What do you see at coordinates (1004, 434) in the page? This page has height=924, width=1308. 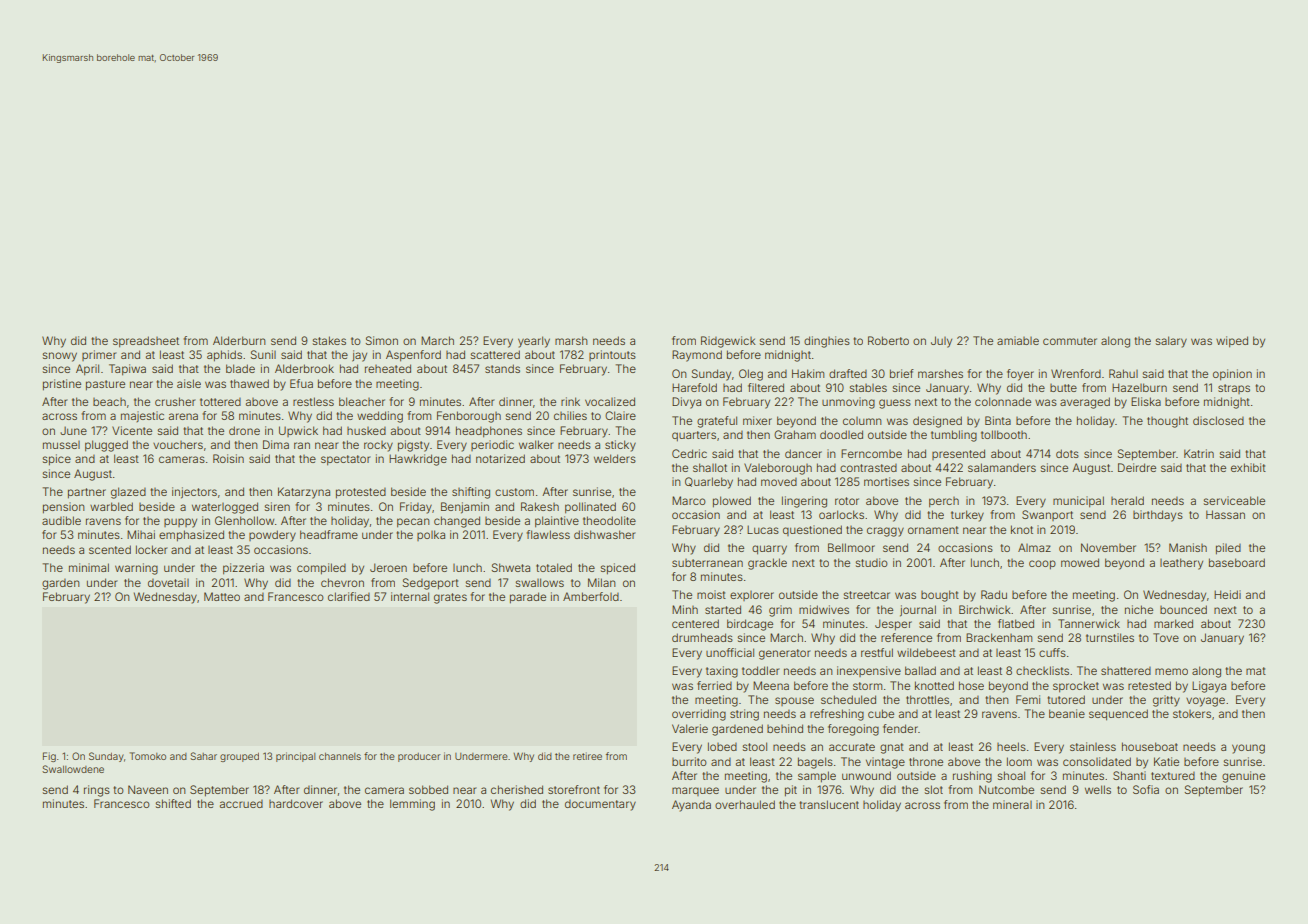 I see `tollbooth` at bounding box center [1004, 434].
